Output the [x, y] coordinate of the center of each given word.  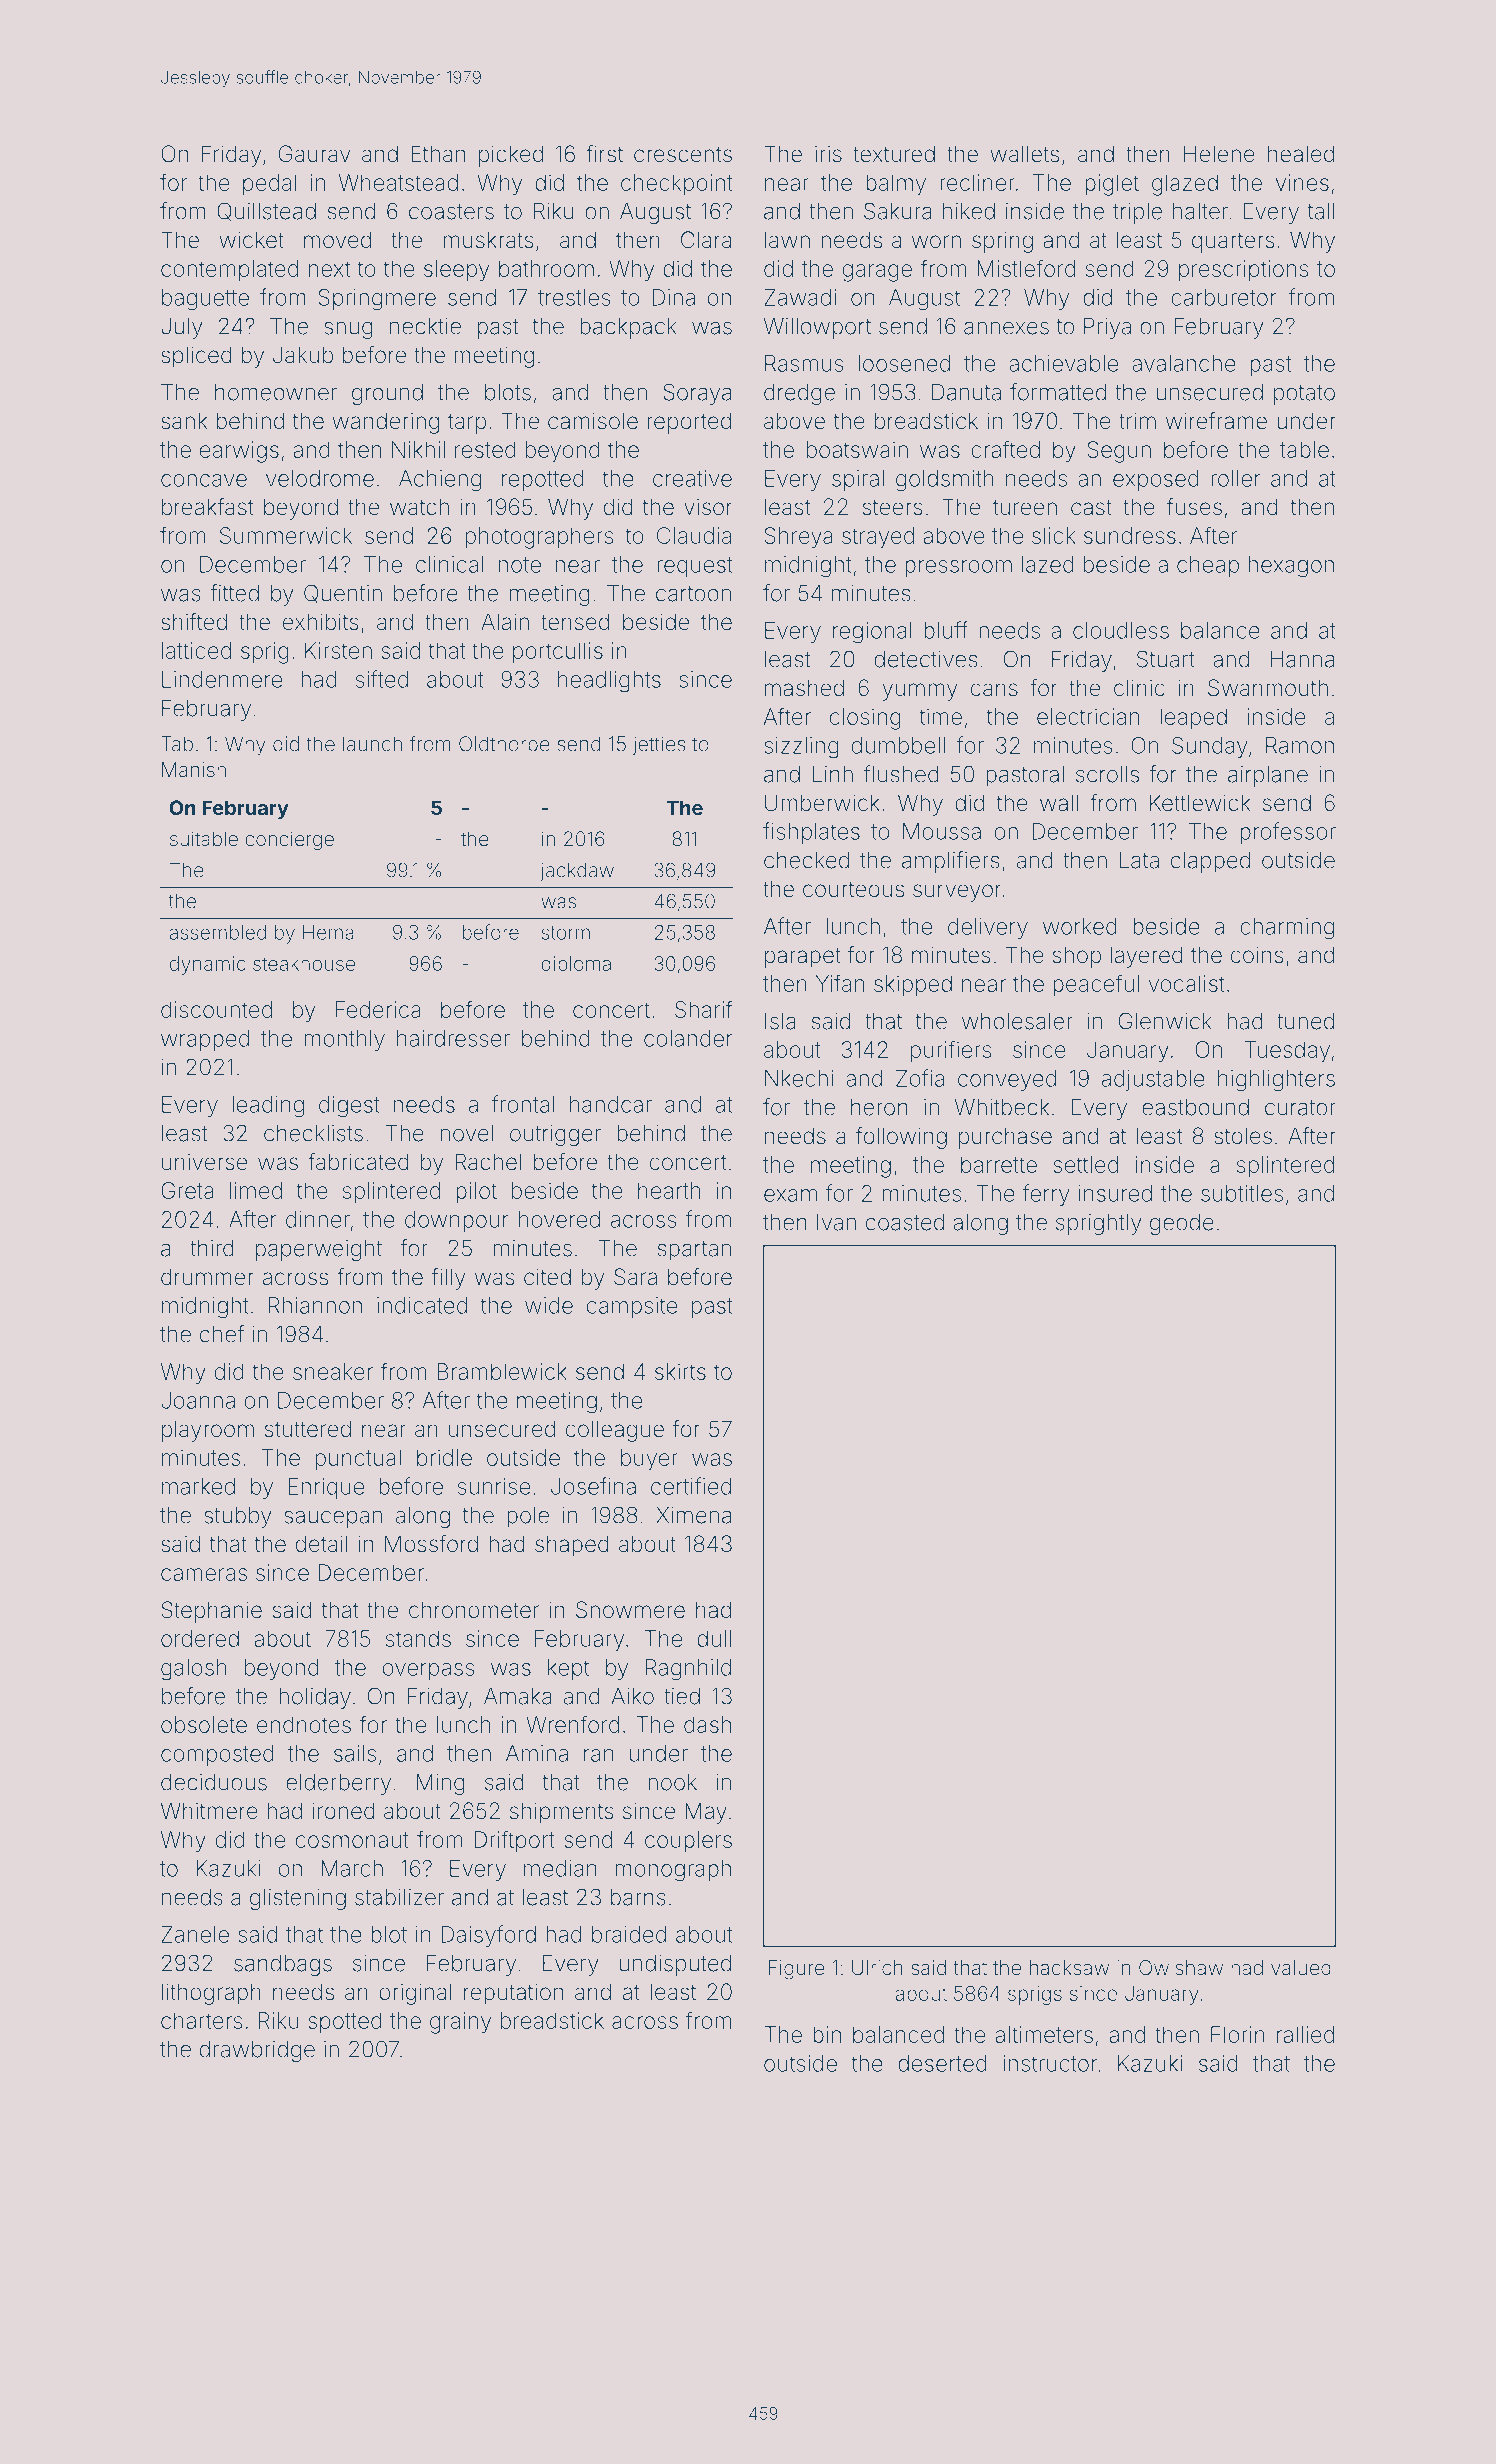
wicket [251, 239]
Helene [1219, 154]
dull [714, 1638]
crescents [683, 155]
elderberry [338, 1784]
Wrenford [572, 1724]
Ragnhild [688, 1670]
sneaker [333, 1371]
